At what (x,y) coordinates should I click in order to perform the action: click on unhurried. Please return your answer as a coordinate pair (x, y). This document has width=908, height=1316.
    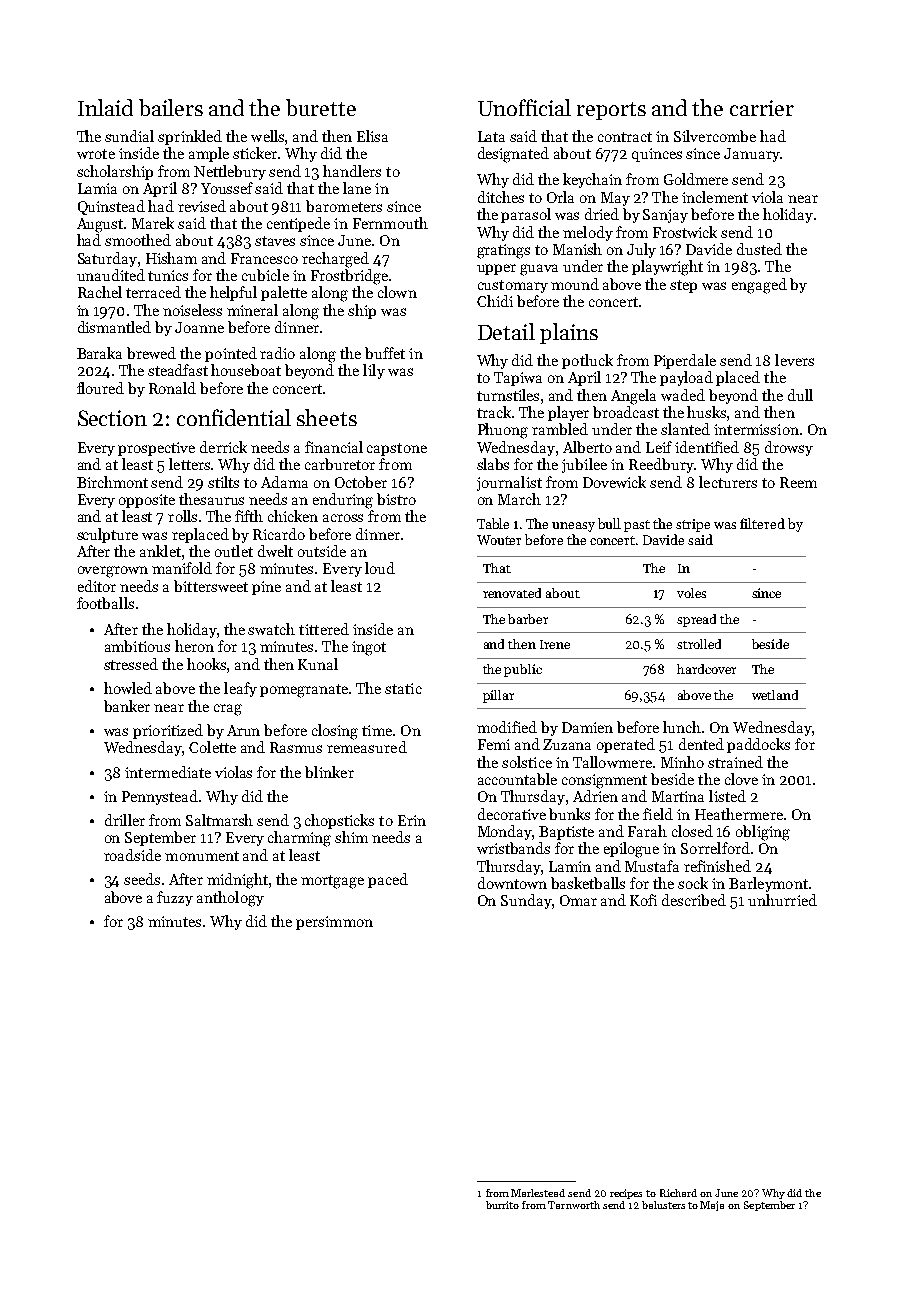
    Looking at the image, I should click on (782, 900).
